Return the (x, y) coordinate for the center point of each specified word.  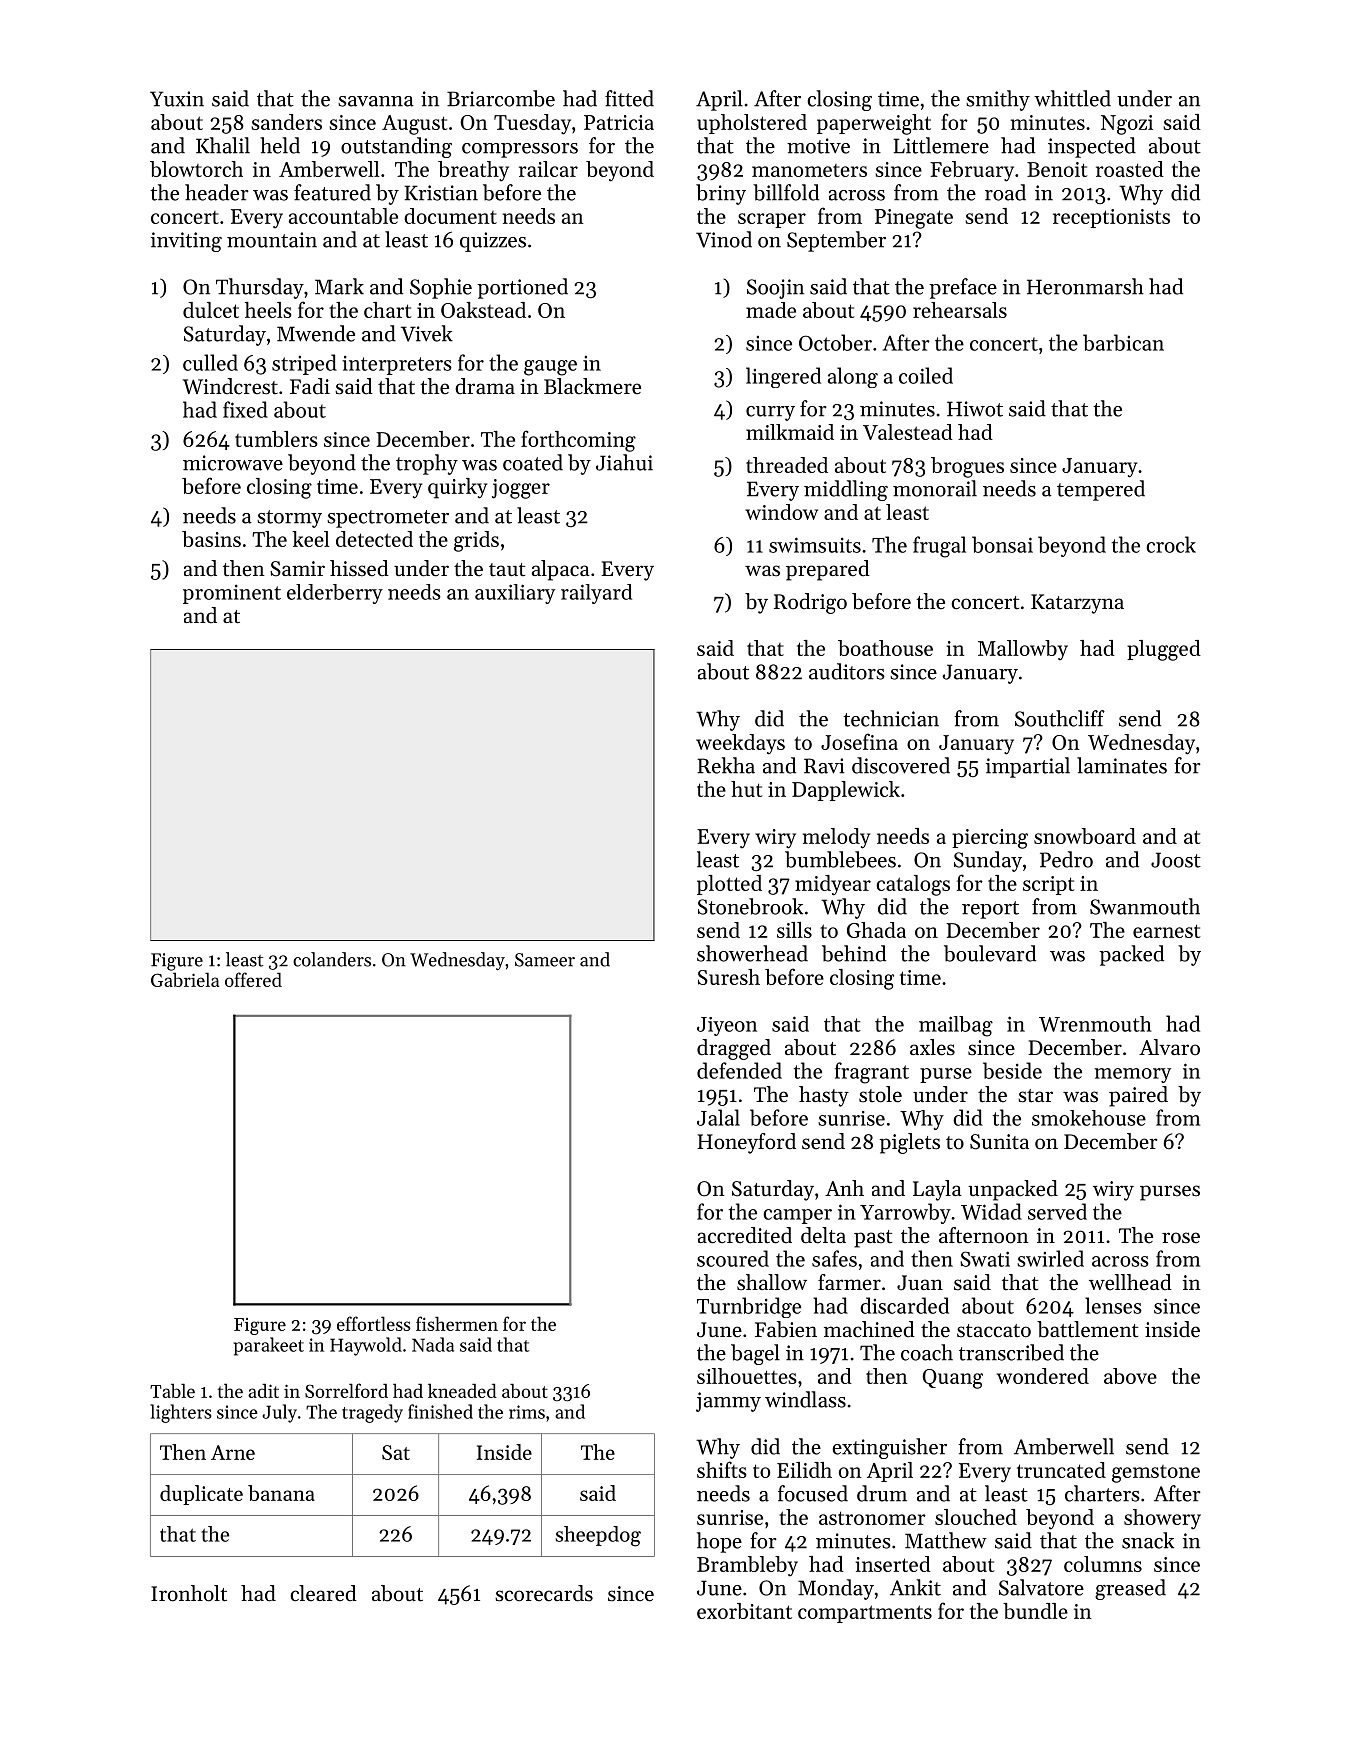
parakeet (269, 1346)
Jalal (718, 1117)
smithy (998, 100)
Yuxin (177, 99)
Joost (1176, 860)
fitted (629, 98)
